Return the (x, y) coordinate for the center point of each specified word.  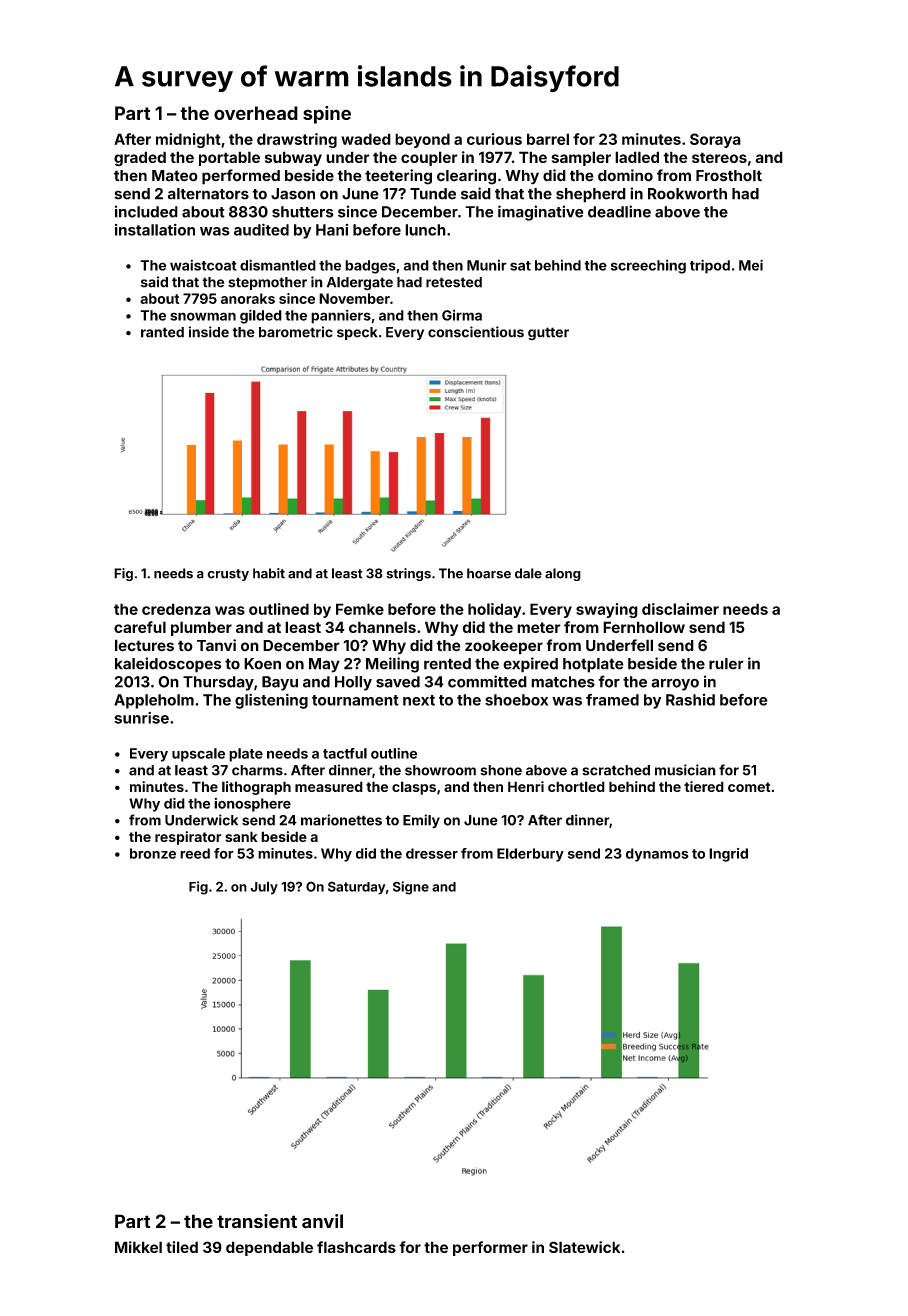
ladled (637, 157)
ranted (162, 332)
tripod (710, 266)
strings (408, 574)
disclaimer (680, 609)
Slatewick (584, 1247)
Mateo (175, 176)
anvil (322, 1221)
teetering (398, 177)
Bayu (280, 683)
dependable (269, 1248)
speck (357, 333)
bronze (153, 853)
